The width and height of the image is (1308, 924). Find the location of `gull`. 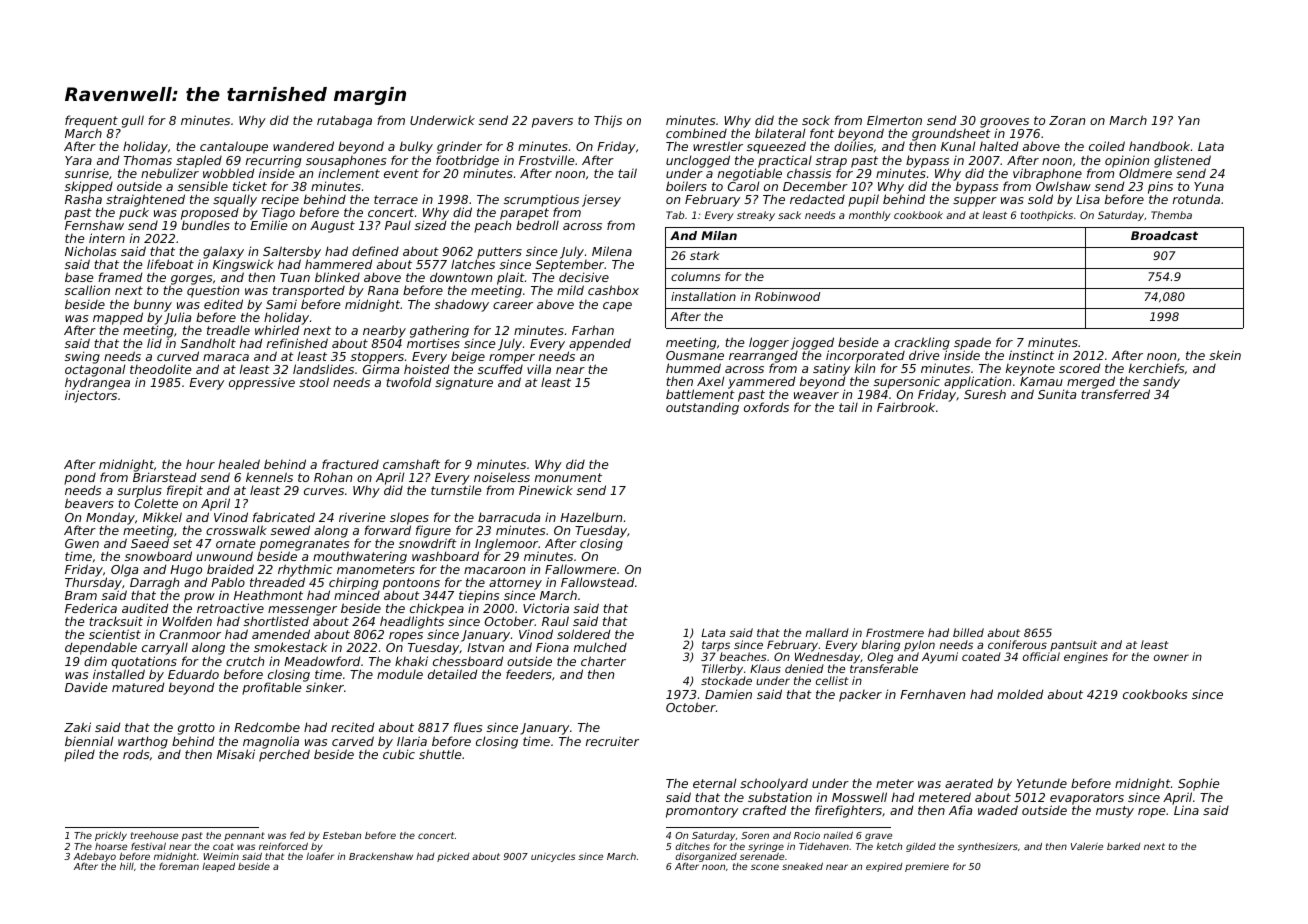

gull is located at coordinates (133, 121).
